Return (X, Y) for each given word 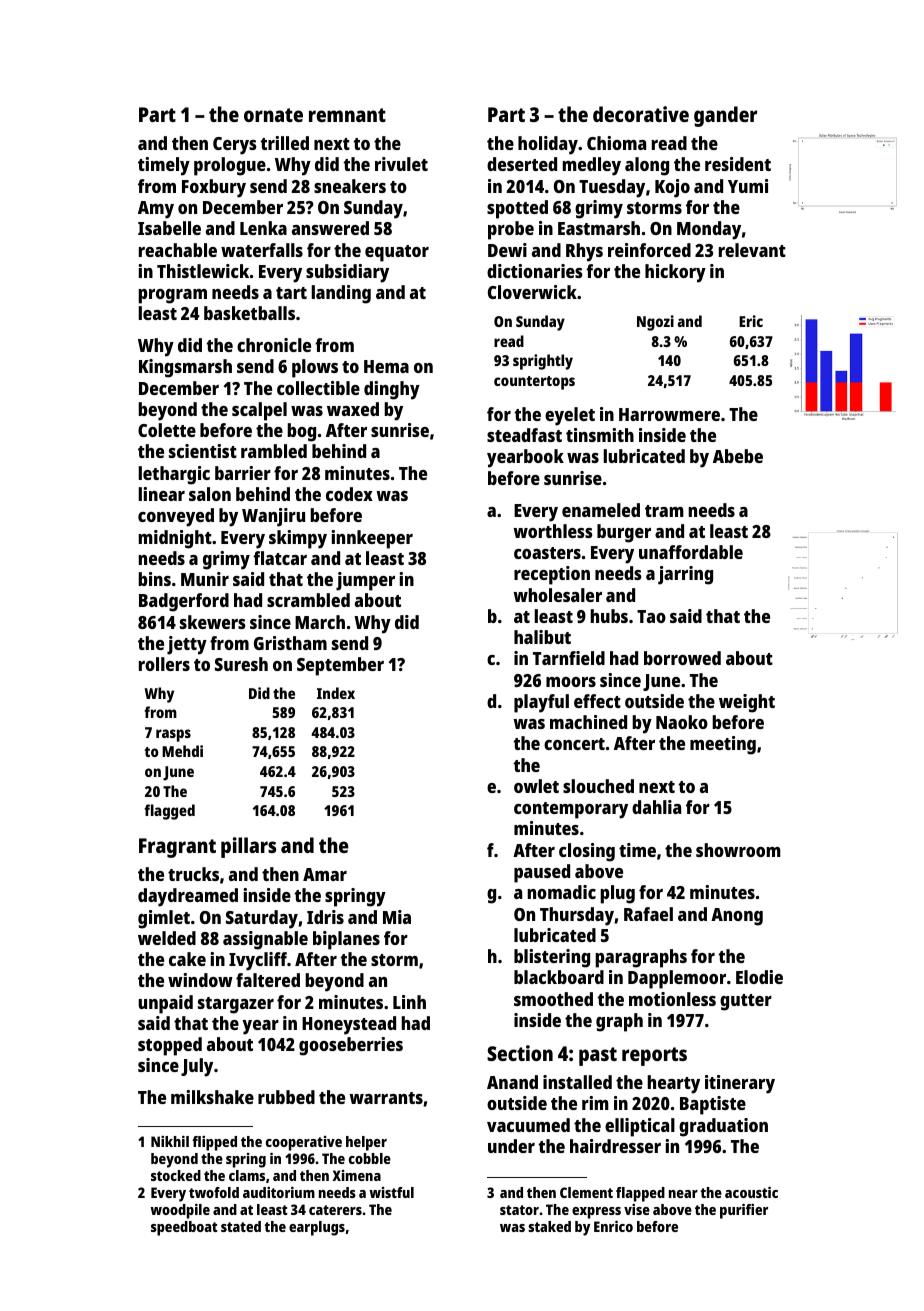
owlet (536, 786)
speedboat (184, 1228)
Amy (156, 210)
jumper (365, 581)
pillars (248, 847)
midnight (175, 539)
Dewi (507, 250)
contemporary (571, 810)
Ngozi (655, 323)
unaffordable (691, 552)
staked (549, 1226)
